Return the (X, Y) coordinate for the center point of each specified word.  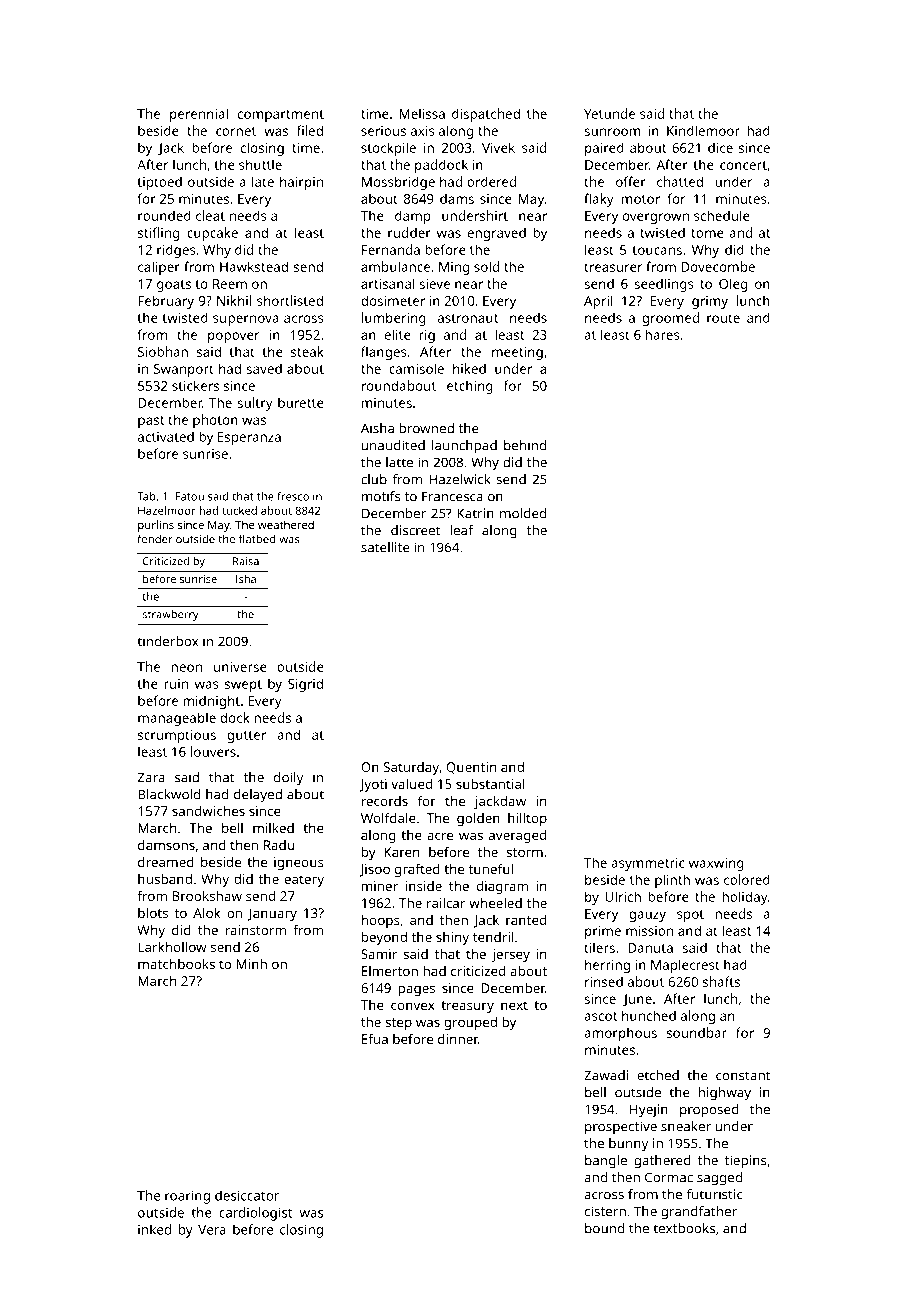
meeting (517, 353)
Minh (252, 964)
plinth (672, 881)
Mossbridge (398, 183)
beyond (384, 938)
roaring (187, 1197)
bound (604, 1228)
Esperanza (249, 438)
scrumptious (177, 736)
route (723, 318)
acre (440, 836)
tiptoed (160, 183)
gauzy (647, 916)
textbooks (684, 1228)
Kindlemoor (703, 130)
